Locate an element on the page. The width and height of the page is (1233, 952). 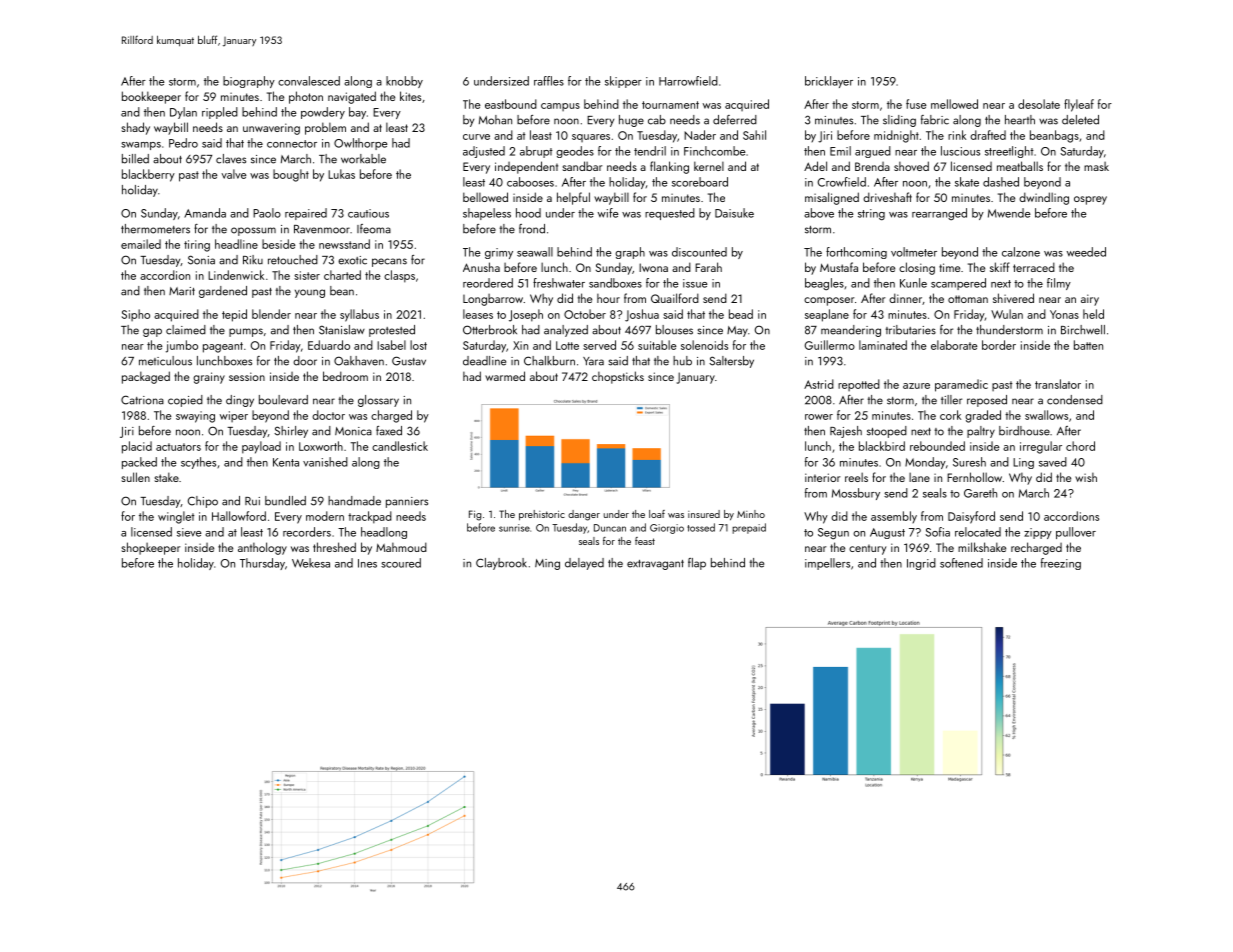
Rajesh is located at coordinates (846, 432).
